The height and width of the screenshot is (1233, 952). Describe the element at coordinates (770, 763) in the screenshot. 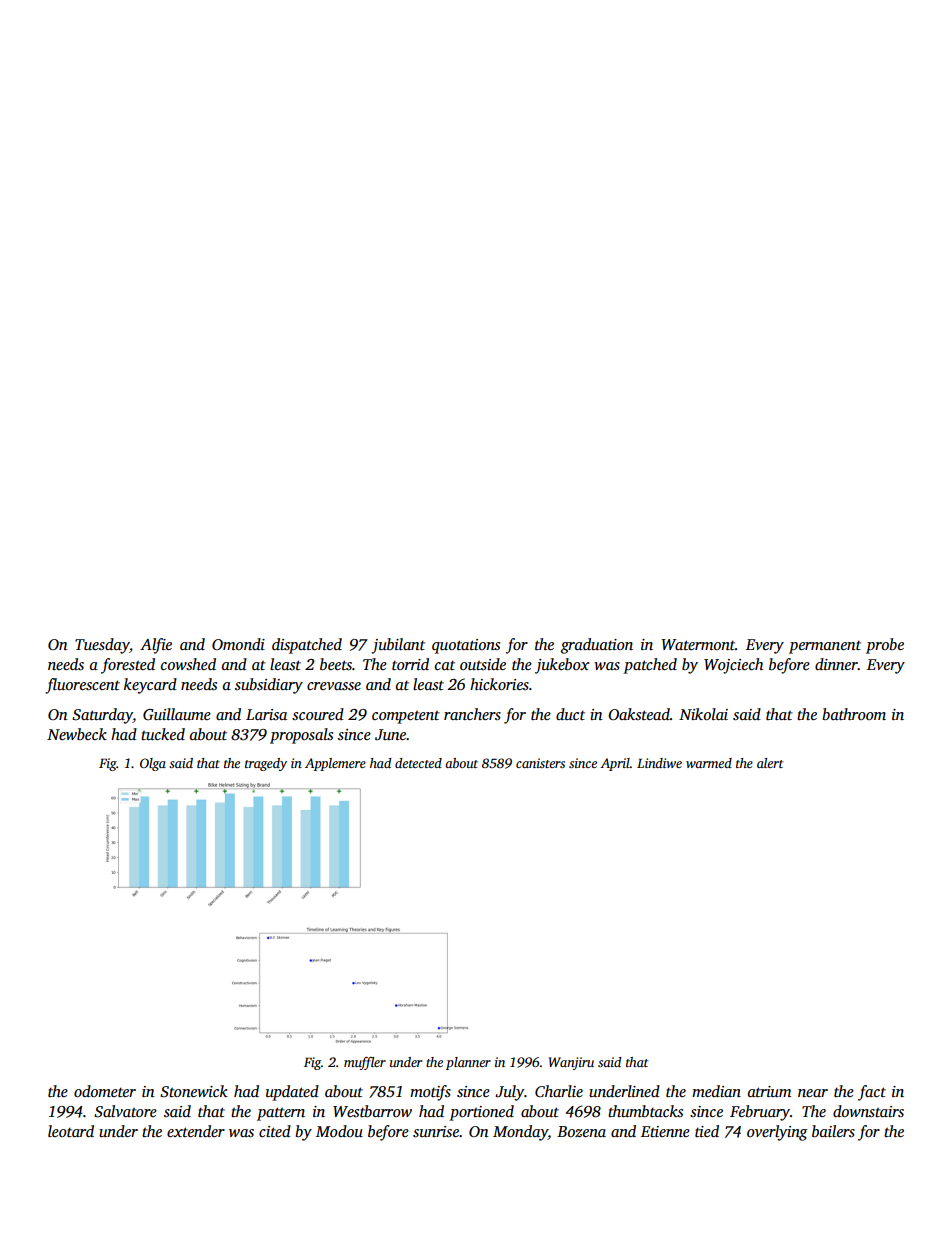

I see `alert` at that location.
